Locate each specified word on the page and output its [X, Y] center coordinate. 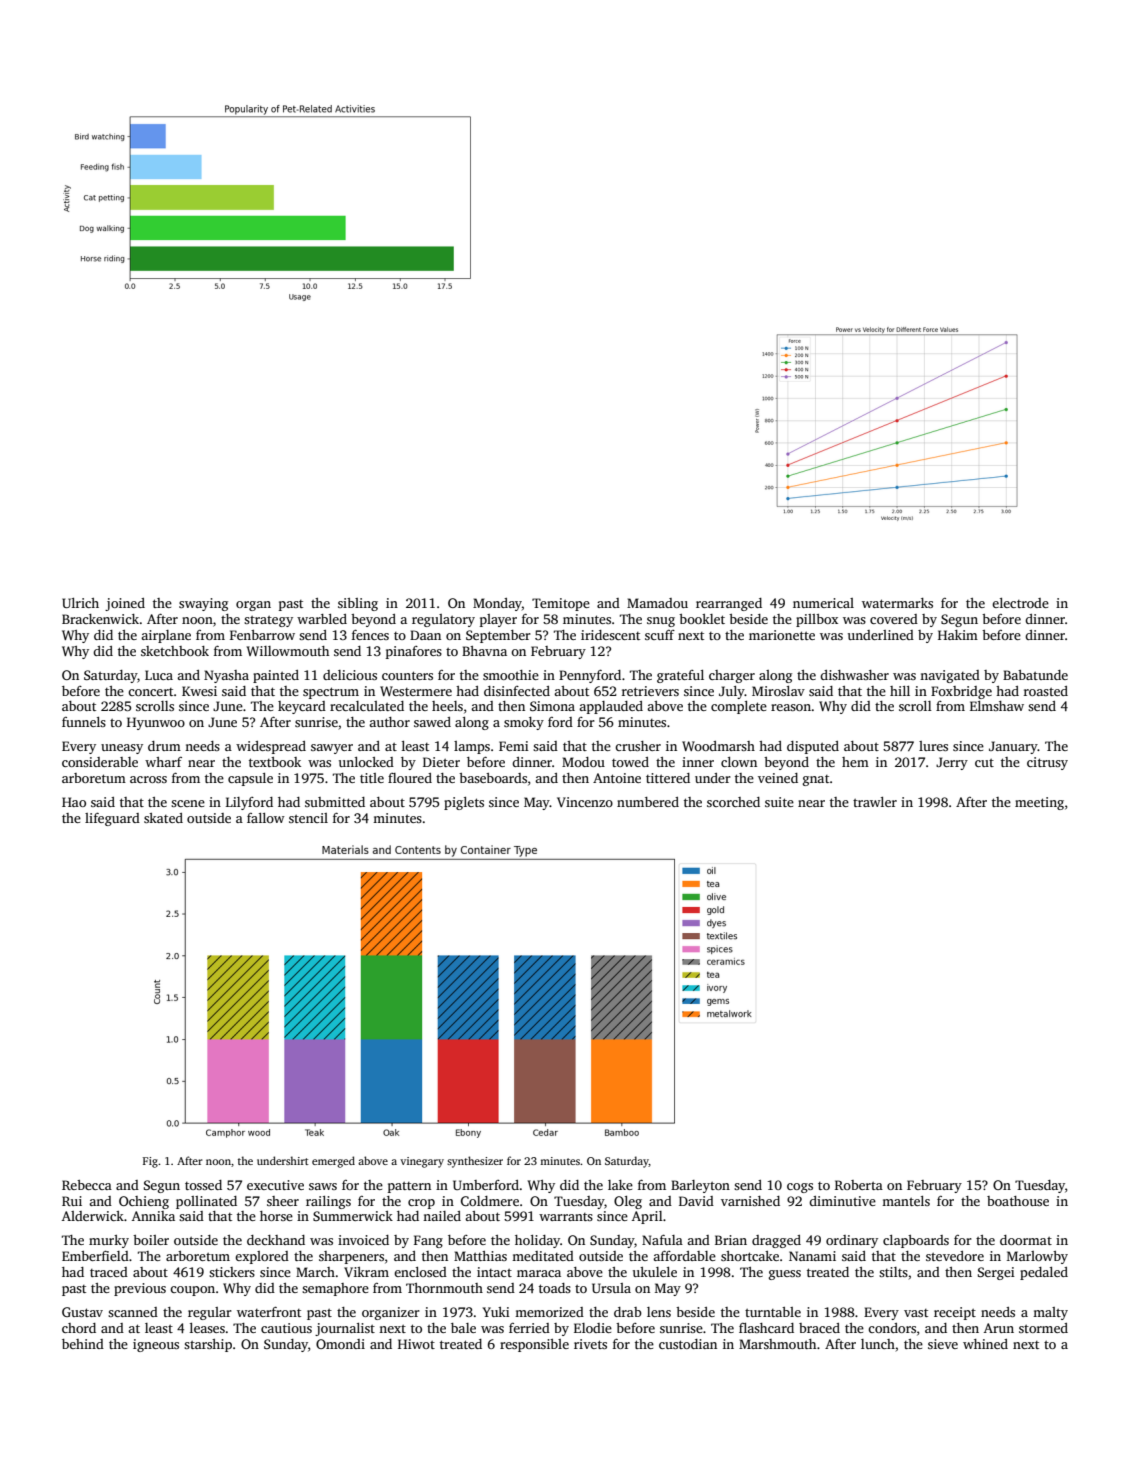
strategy [268, 621]
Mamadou [657, 603]
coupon [192, 1291]
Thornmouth [444, 1288]
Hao [74, 802]
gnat [816, 780]
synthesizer [475, 1162]
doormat [1026, 1240]
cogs [800, 1188]
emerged [333, 1162]
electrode [1020, 603]
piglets [464, 803]
